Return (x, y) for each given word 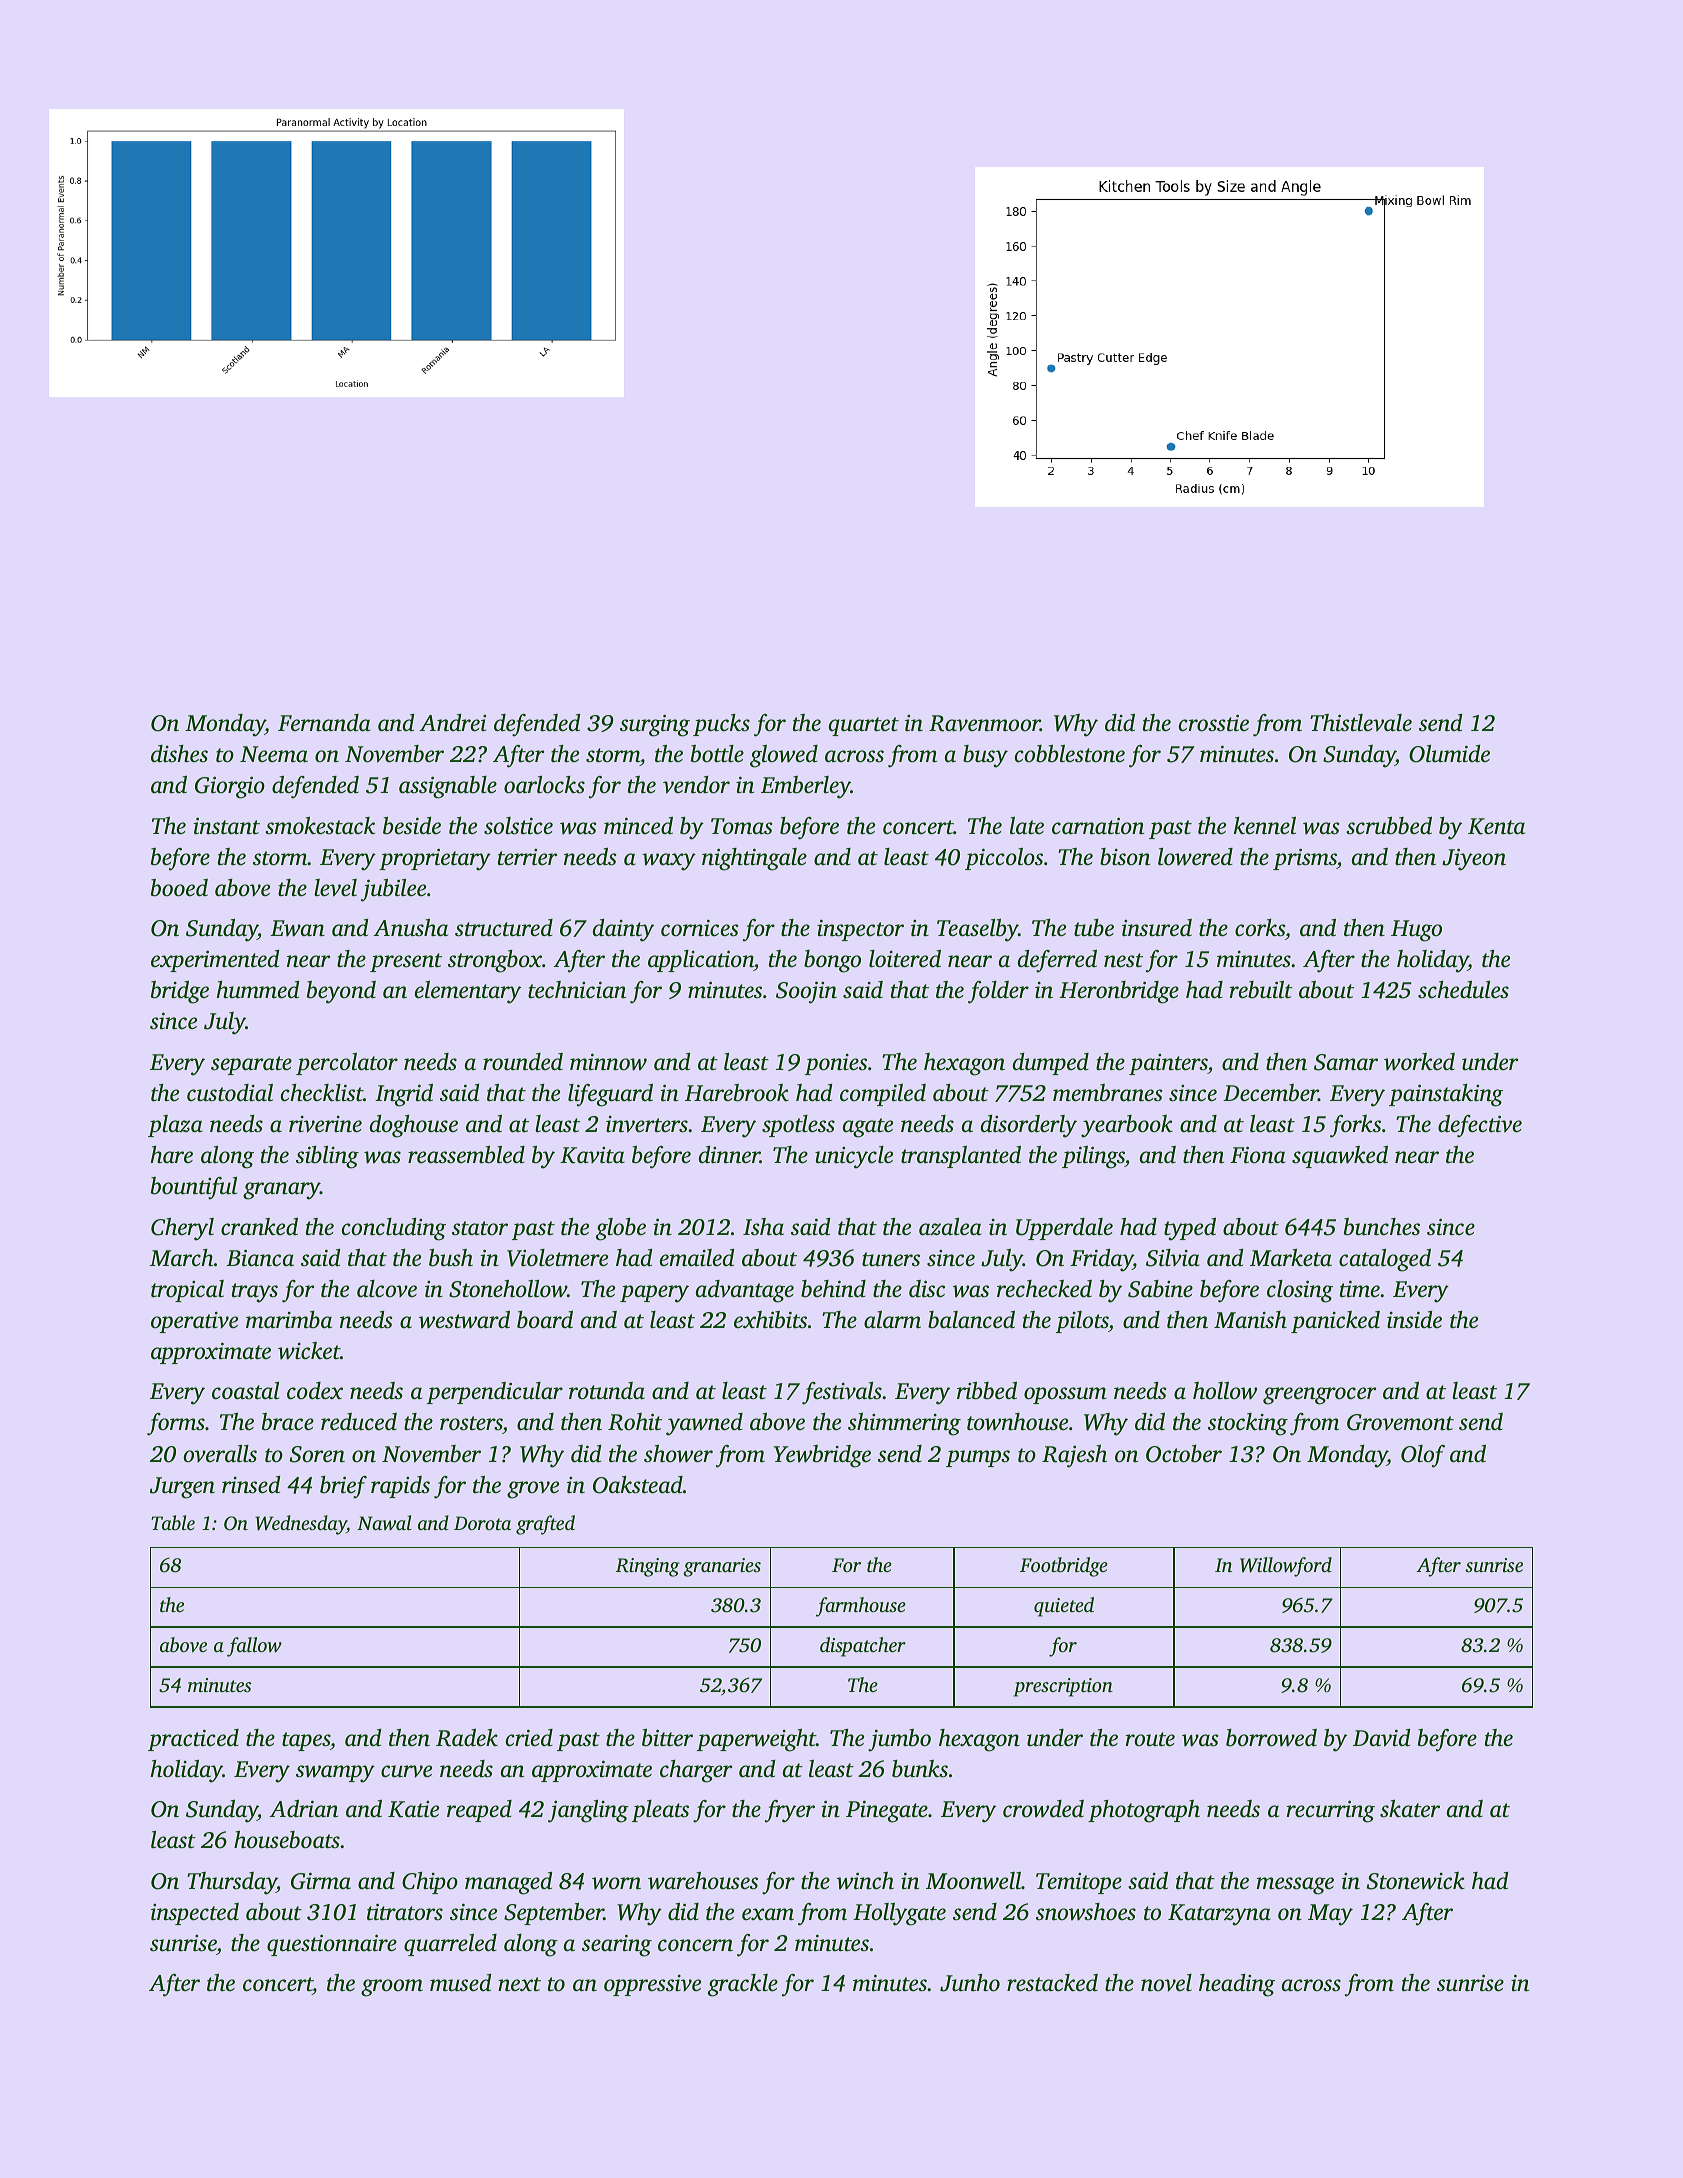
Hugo (1416, 931)
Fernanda (324, 723)
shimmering (904, 1424)
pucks (721, 725)
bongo (832, 961)
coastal (245, 1391)
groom (392, 1988)
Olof (1423, 1456)
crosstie (1214, 723)
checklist (322, 1093)
